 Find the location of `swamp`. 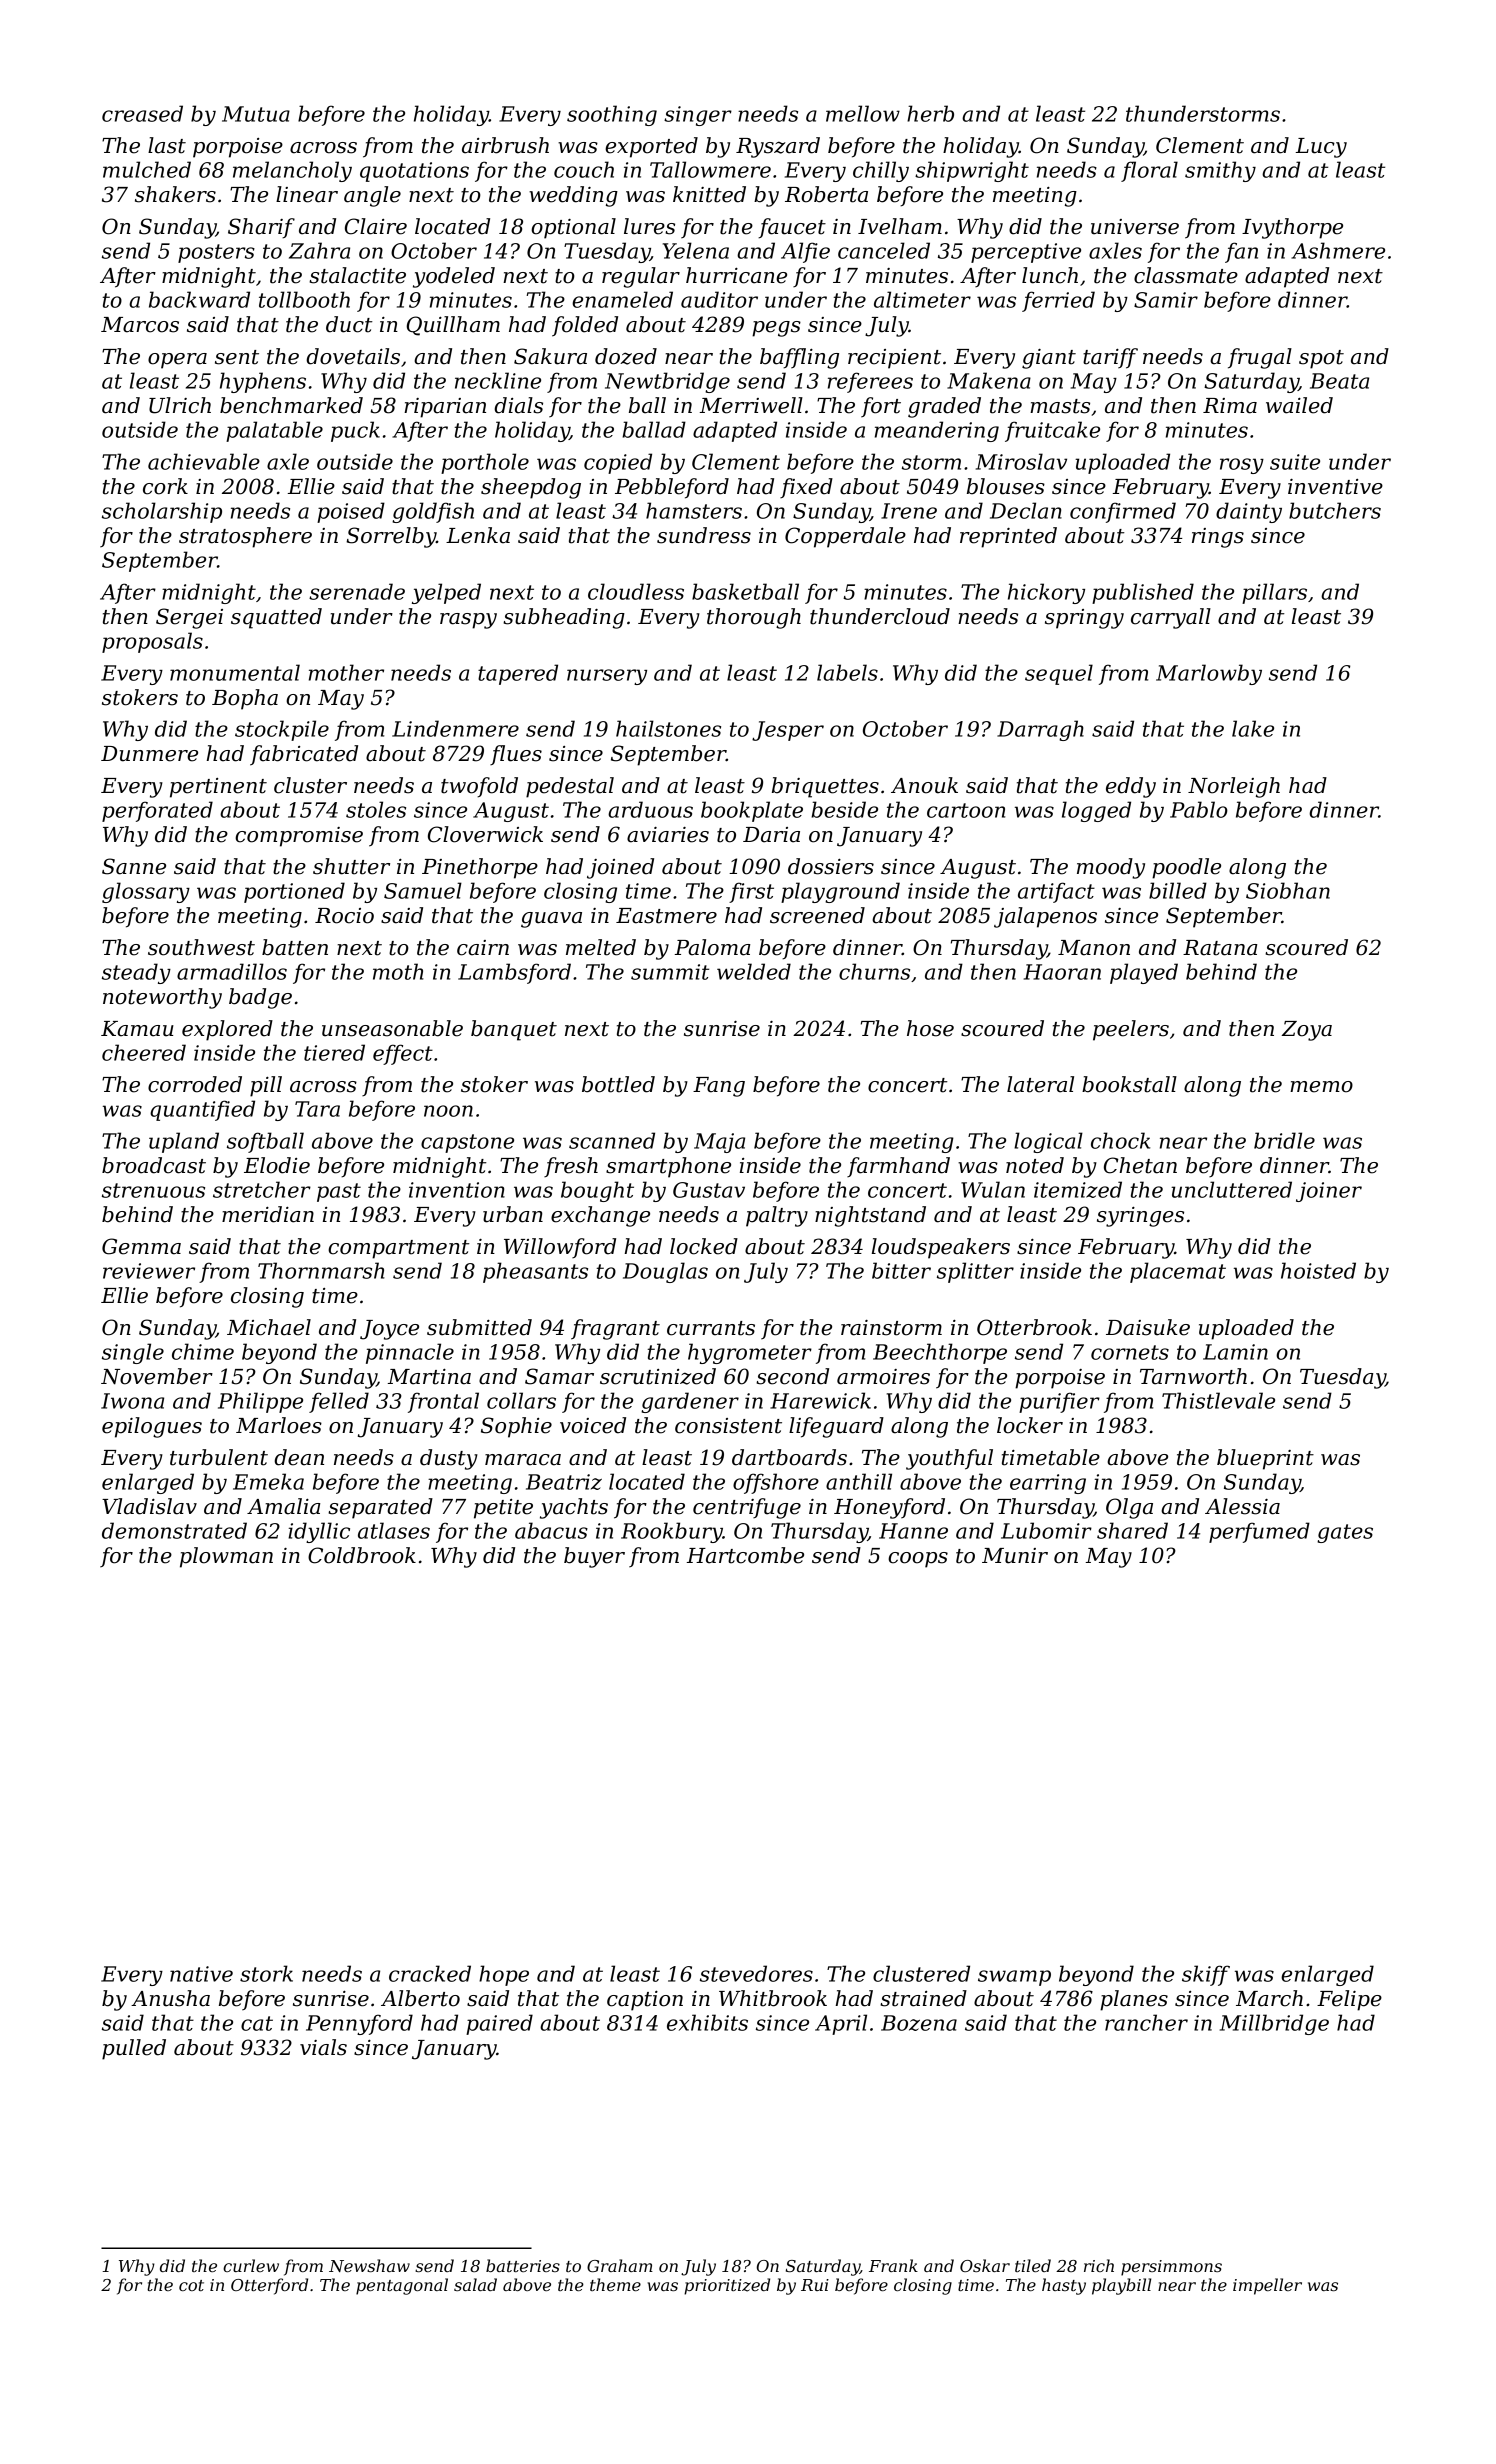

swamp is located at coordinates (1014, 1978).
